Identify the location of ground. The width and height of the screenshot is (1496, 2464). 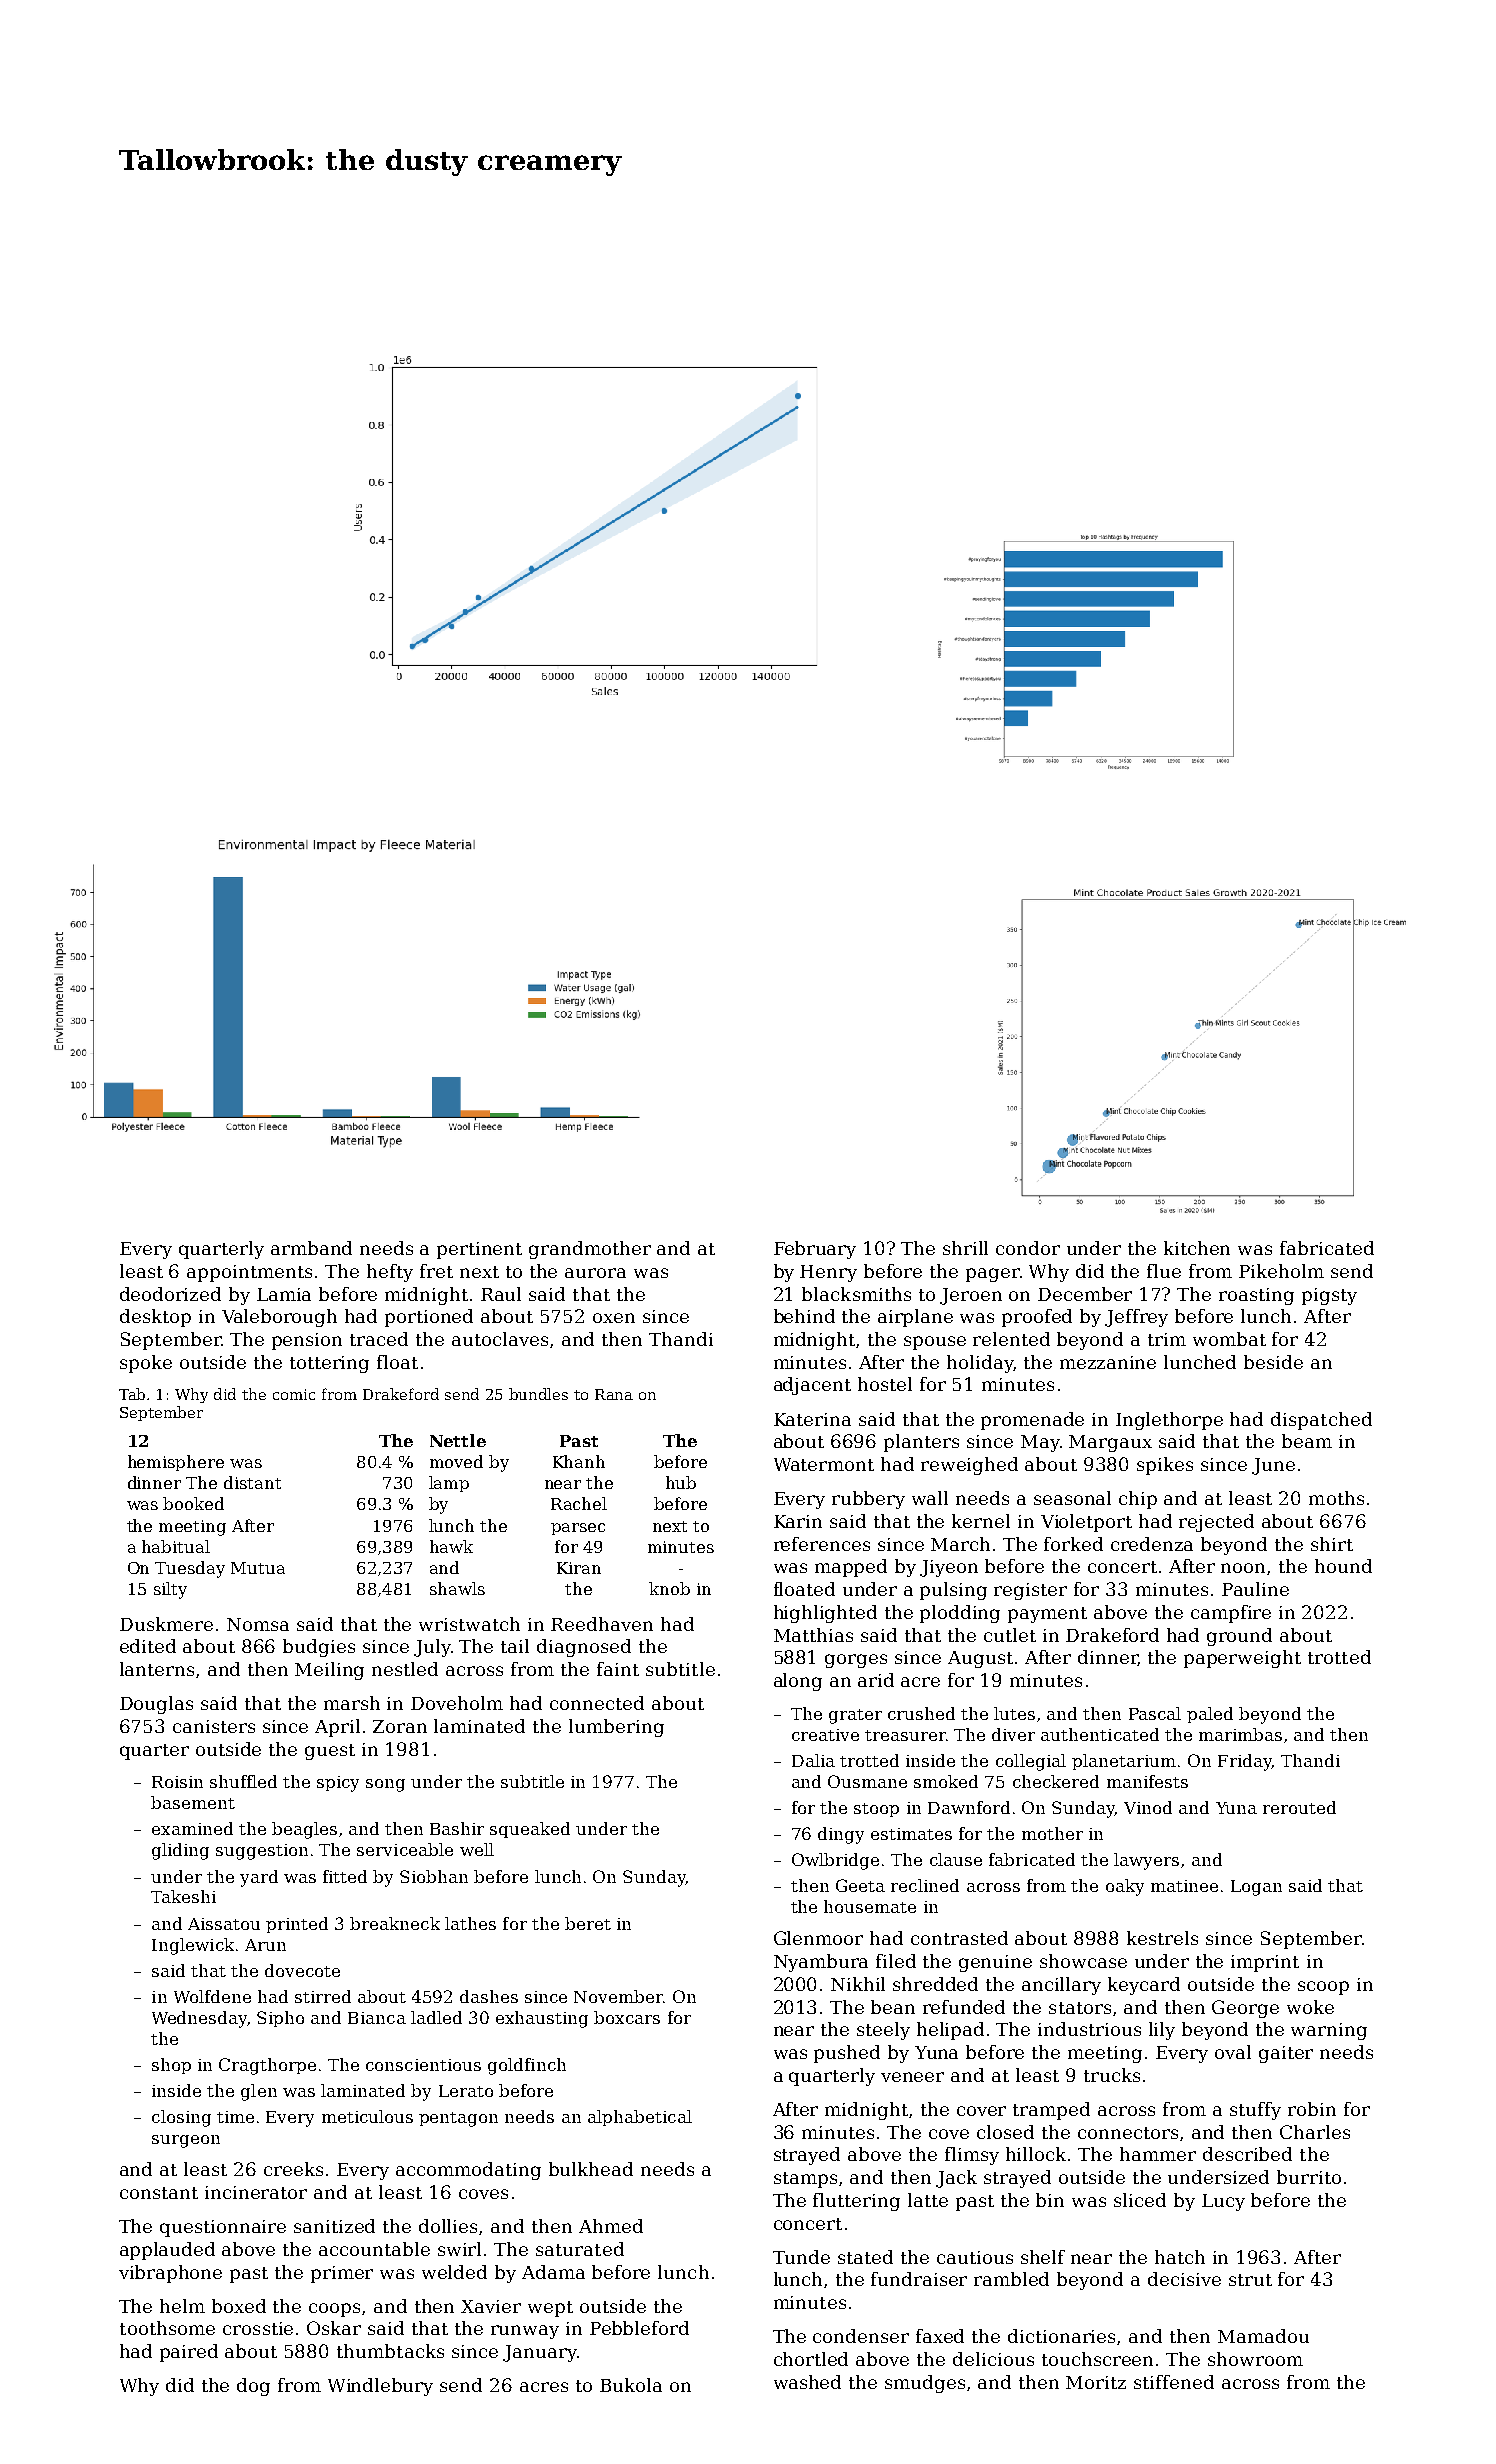
(1239, 1637).
